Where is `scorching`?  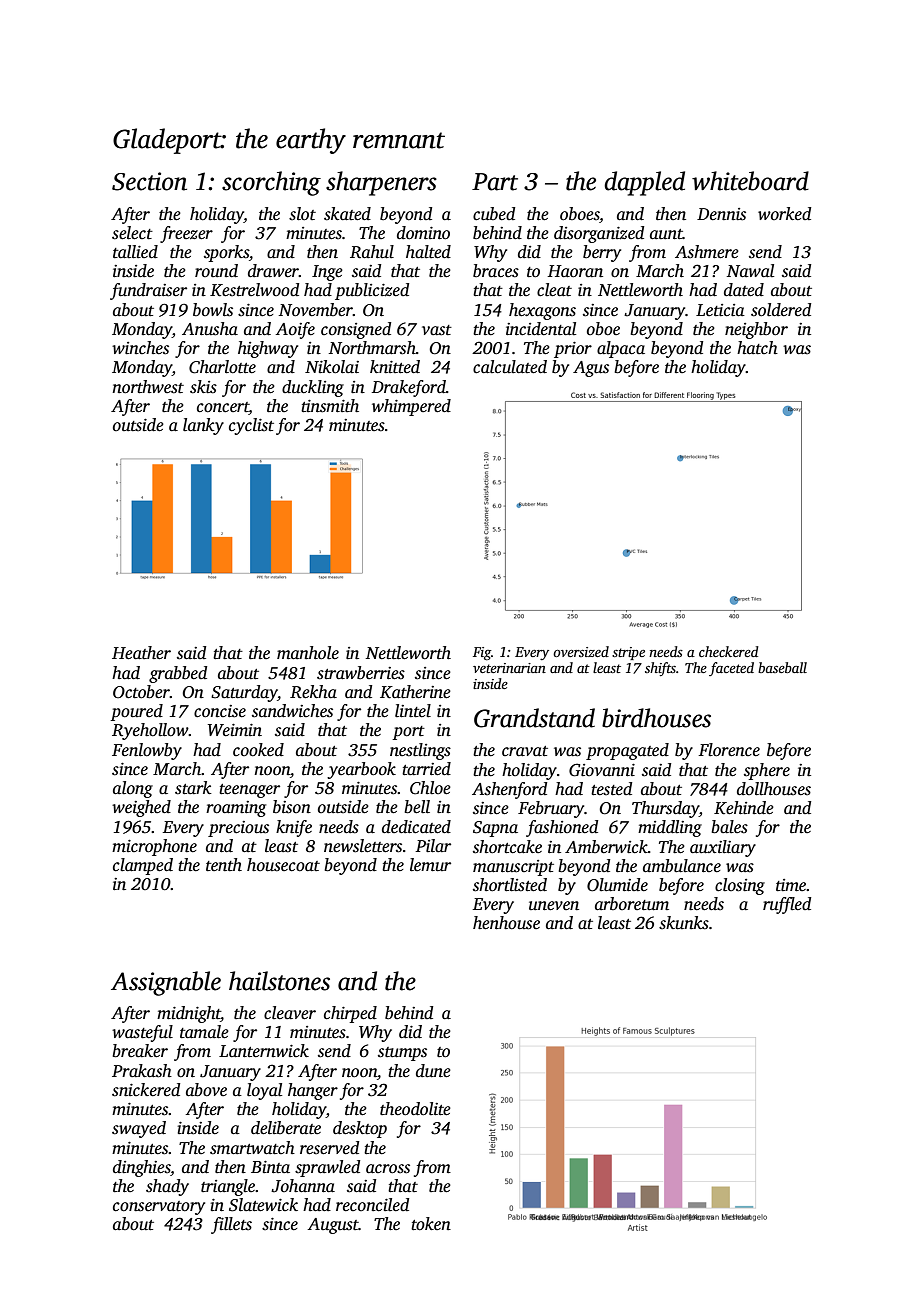
scorching is located at coordinates (271, 183).
